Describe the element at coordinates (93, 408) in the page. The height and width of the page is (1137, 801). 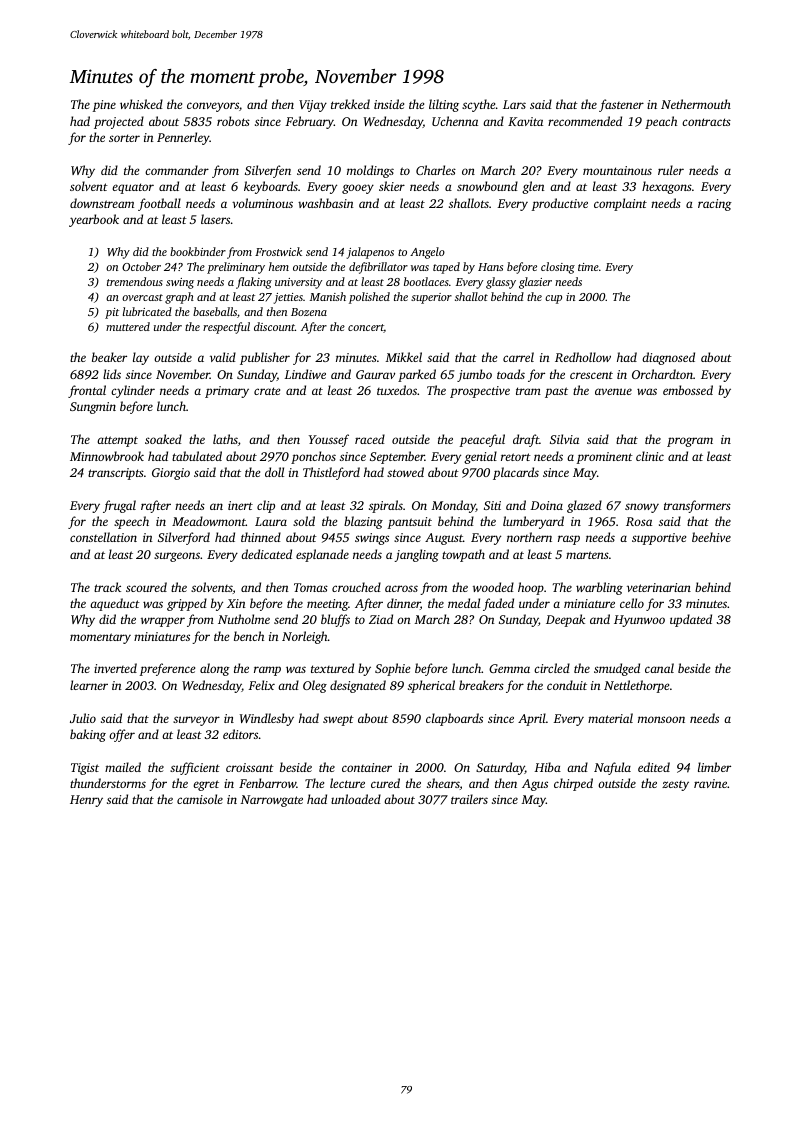
I see `Sungmin` at that location.
